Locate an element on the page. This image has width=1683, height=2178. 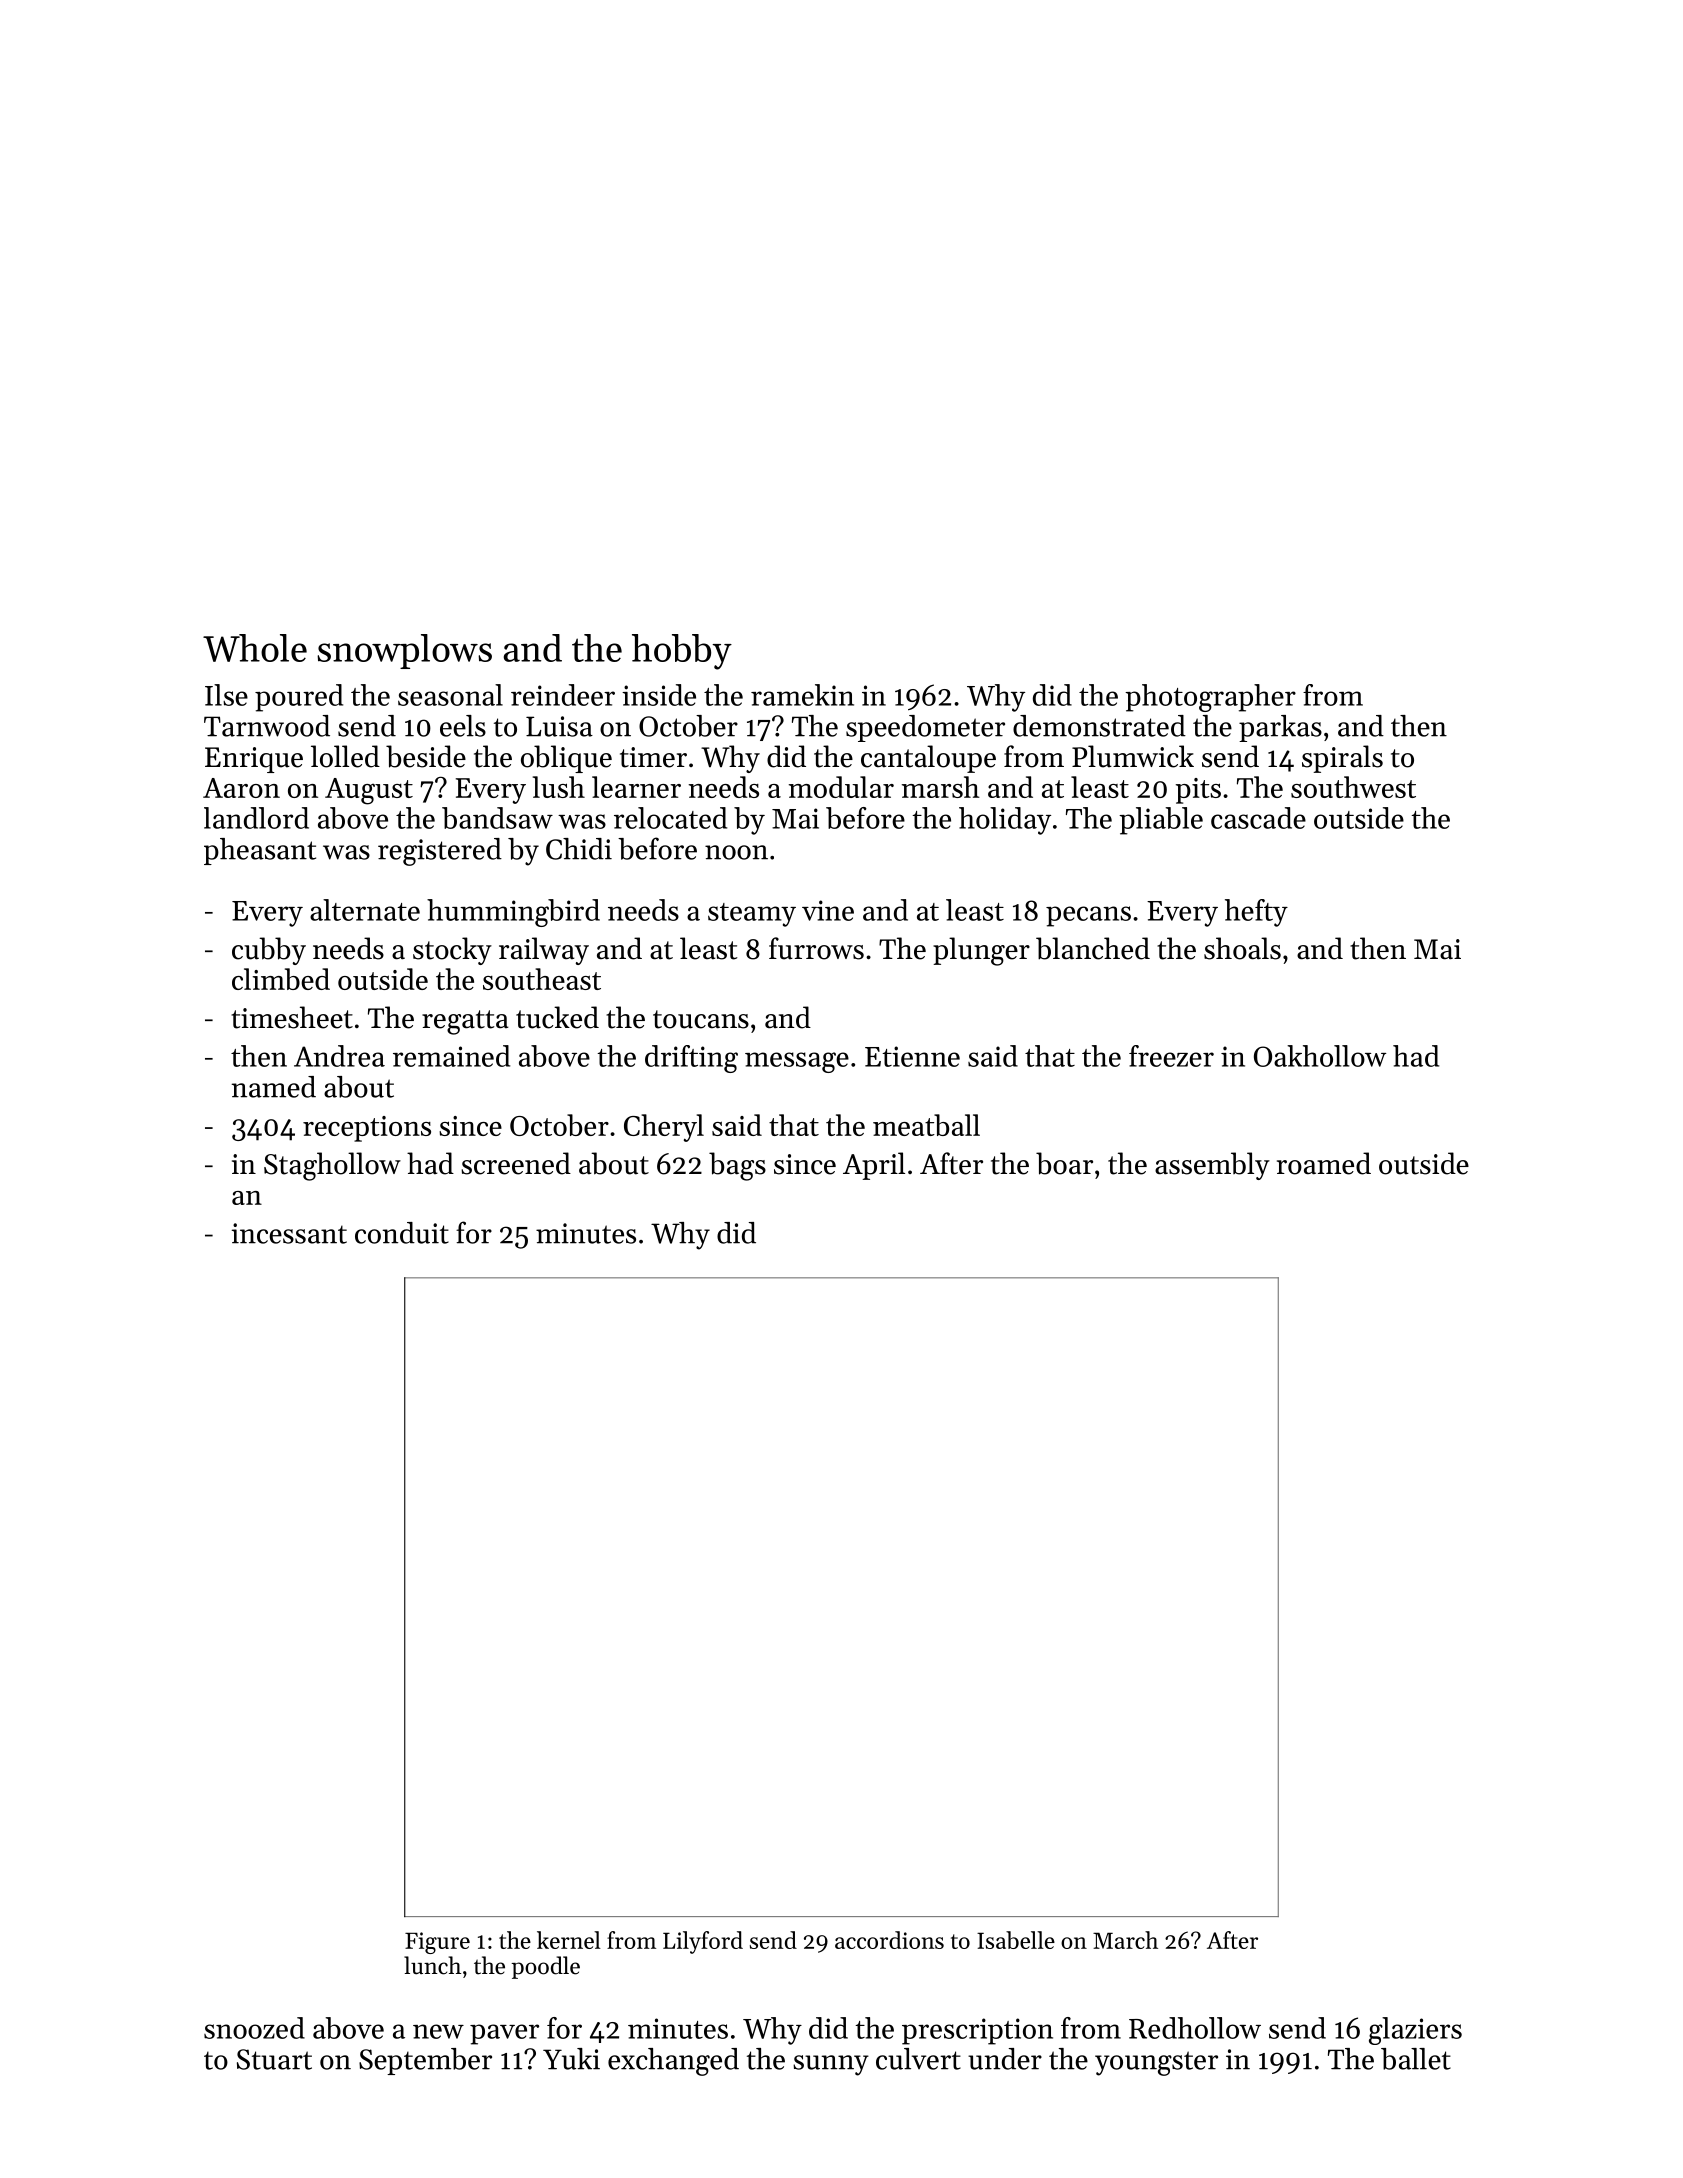
Lilyford is located at coordinates (703, 1942).
